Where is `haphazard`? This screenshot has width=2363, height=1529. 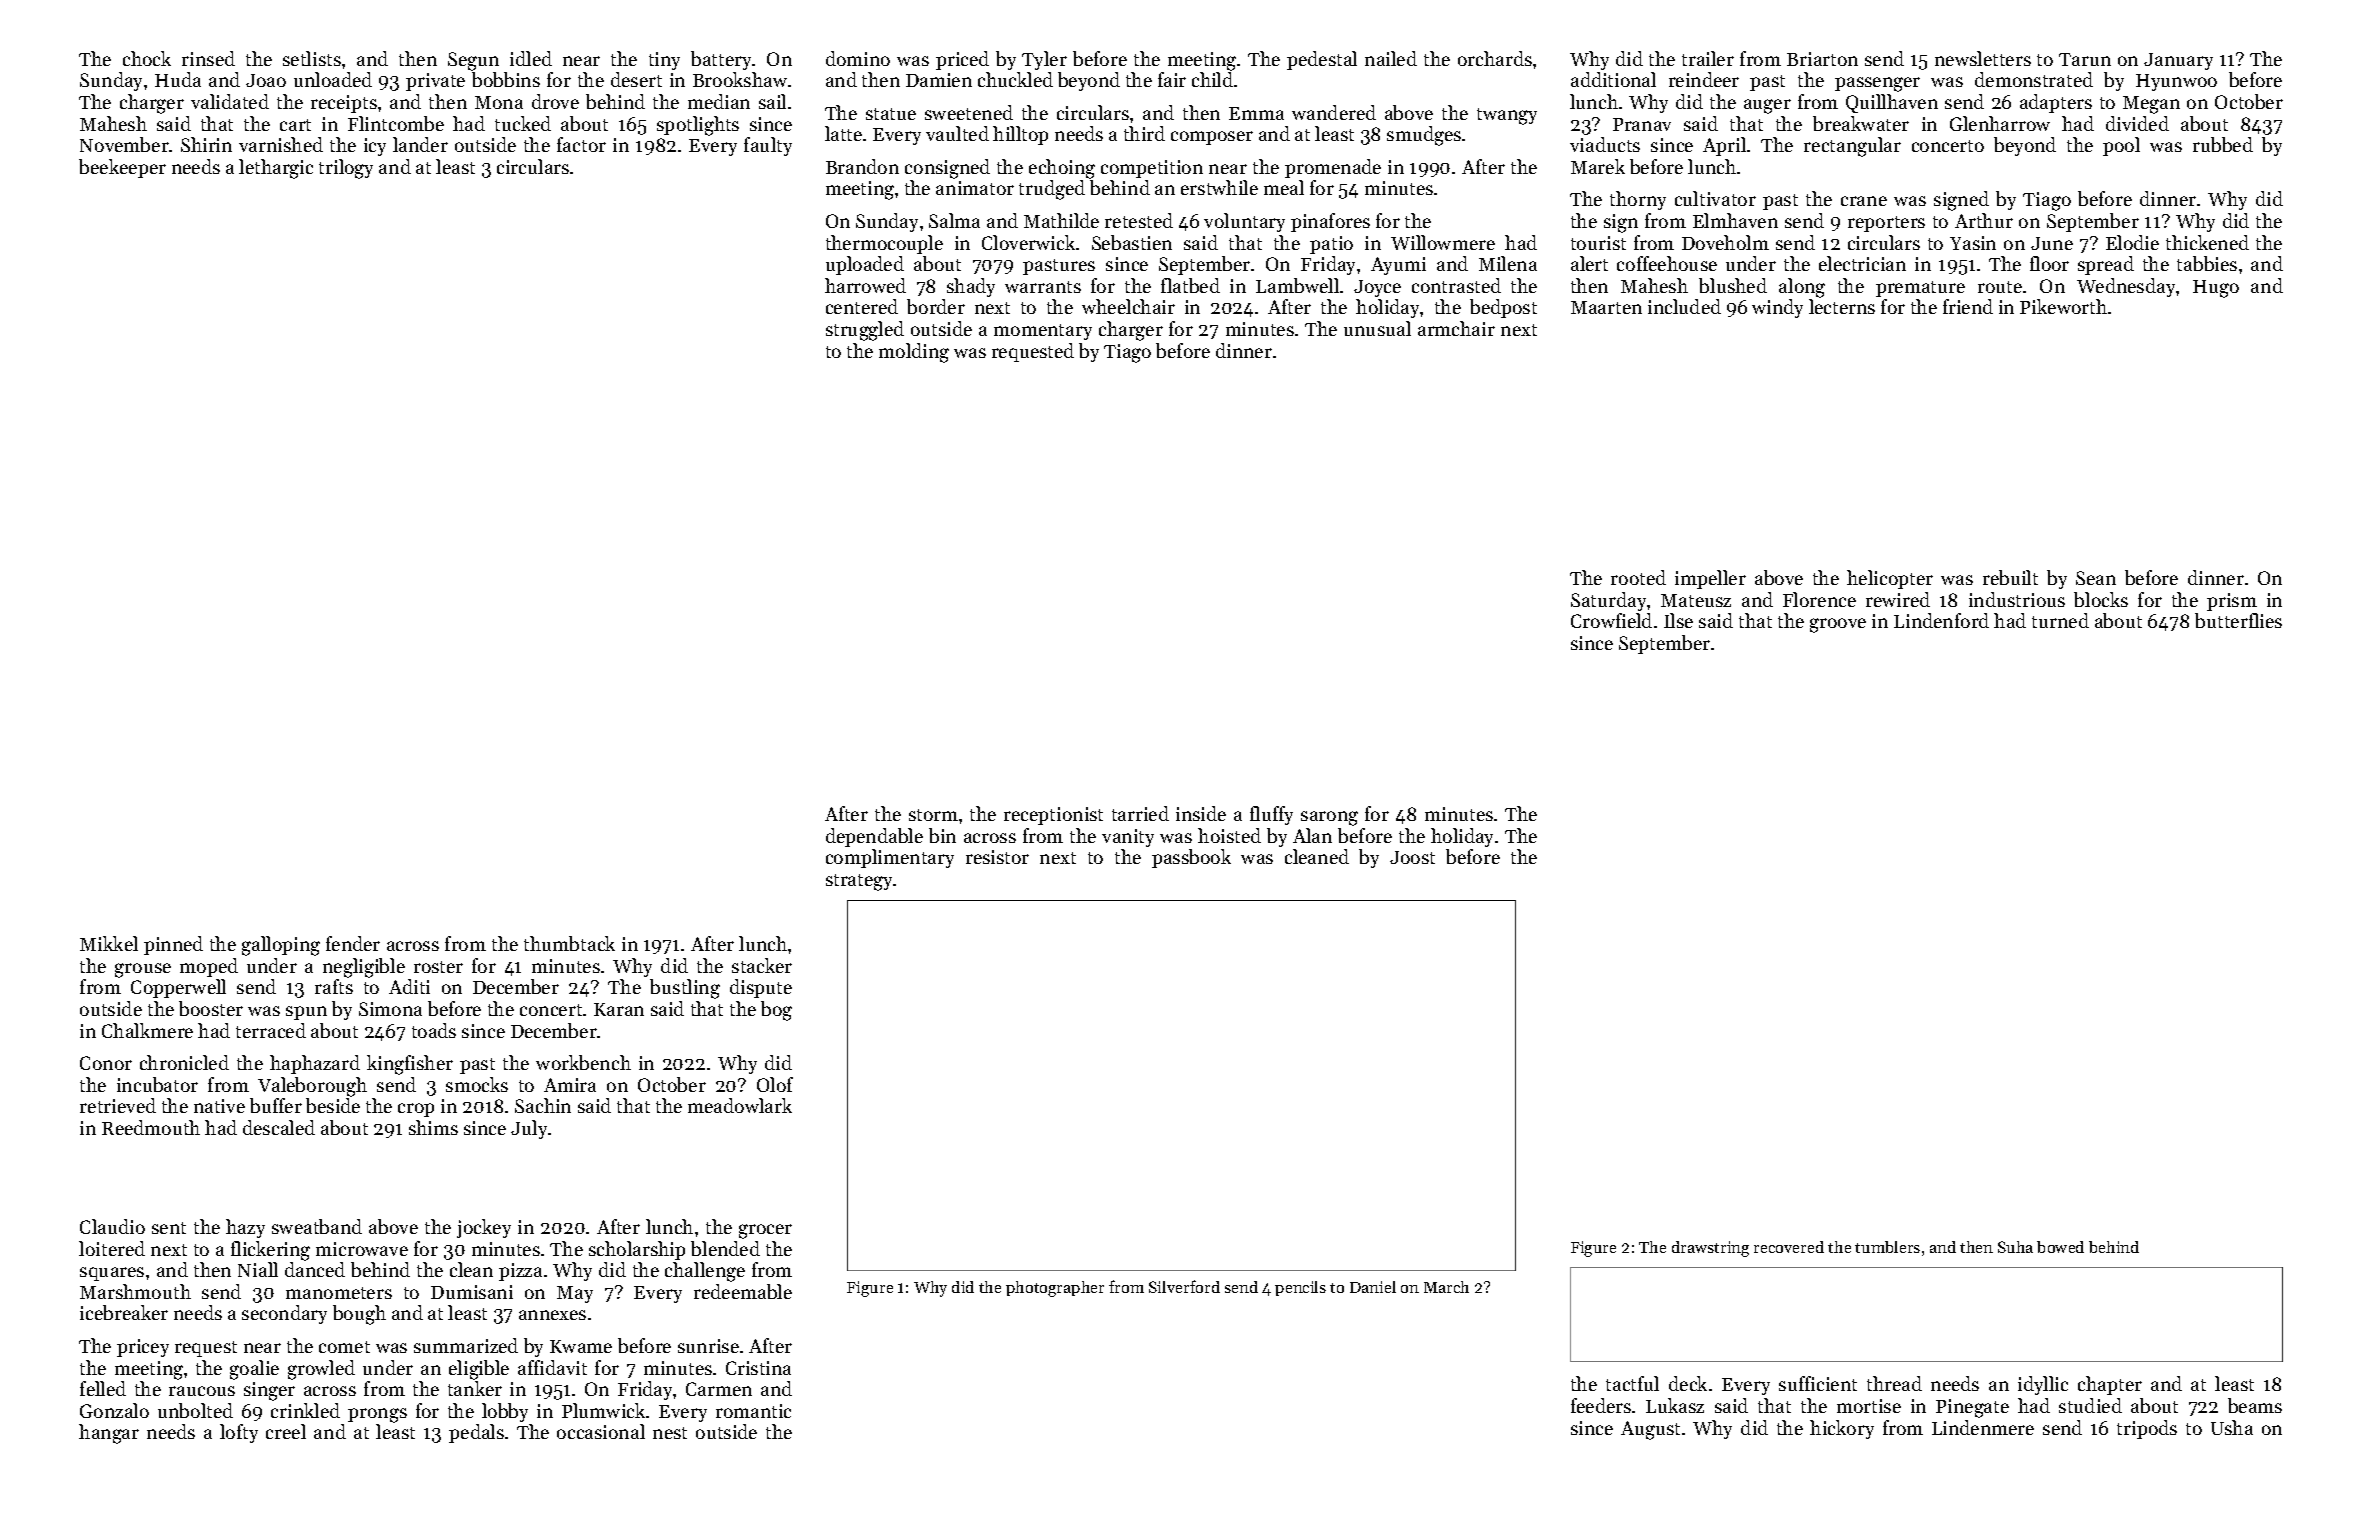
haphazard is located at coordinates (315, 1064).
